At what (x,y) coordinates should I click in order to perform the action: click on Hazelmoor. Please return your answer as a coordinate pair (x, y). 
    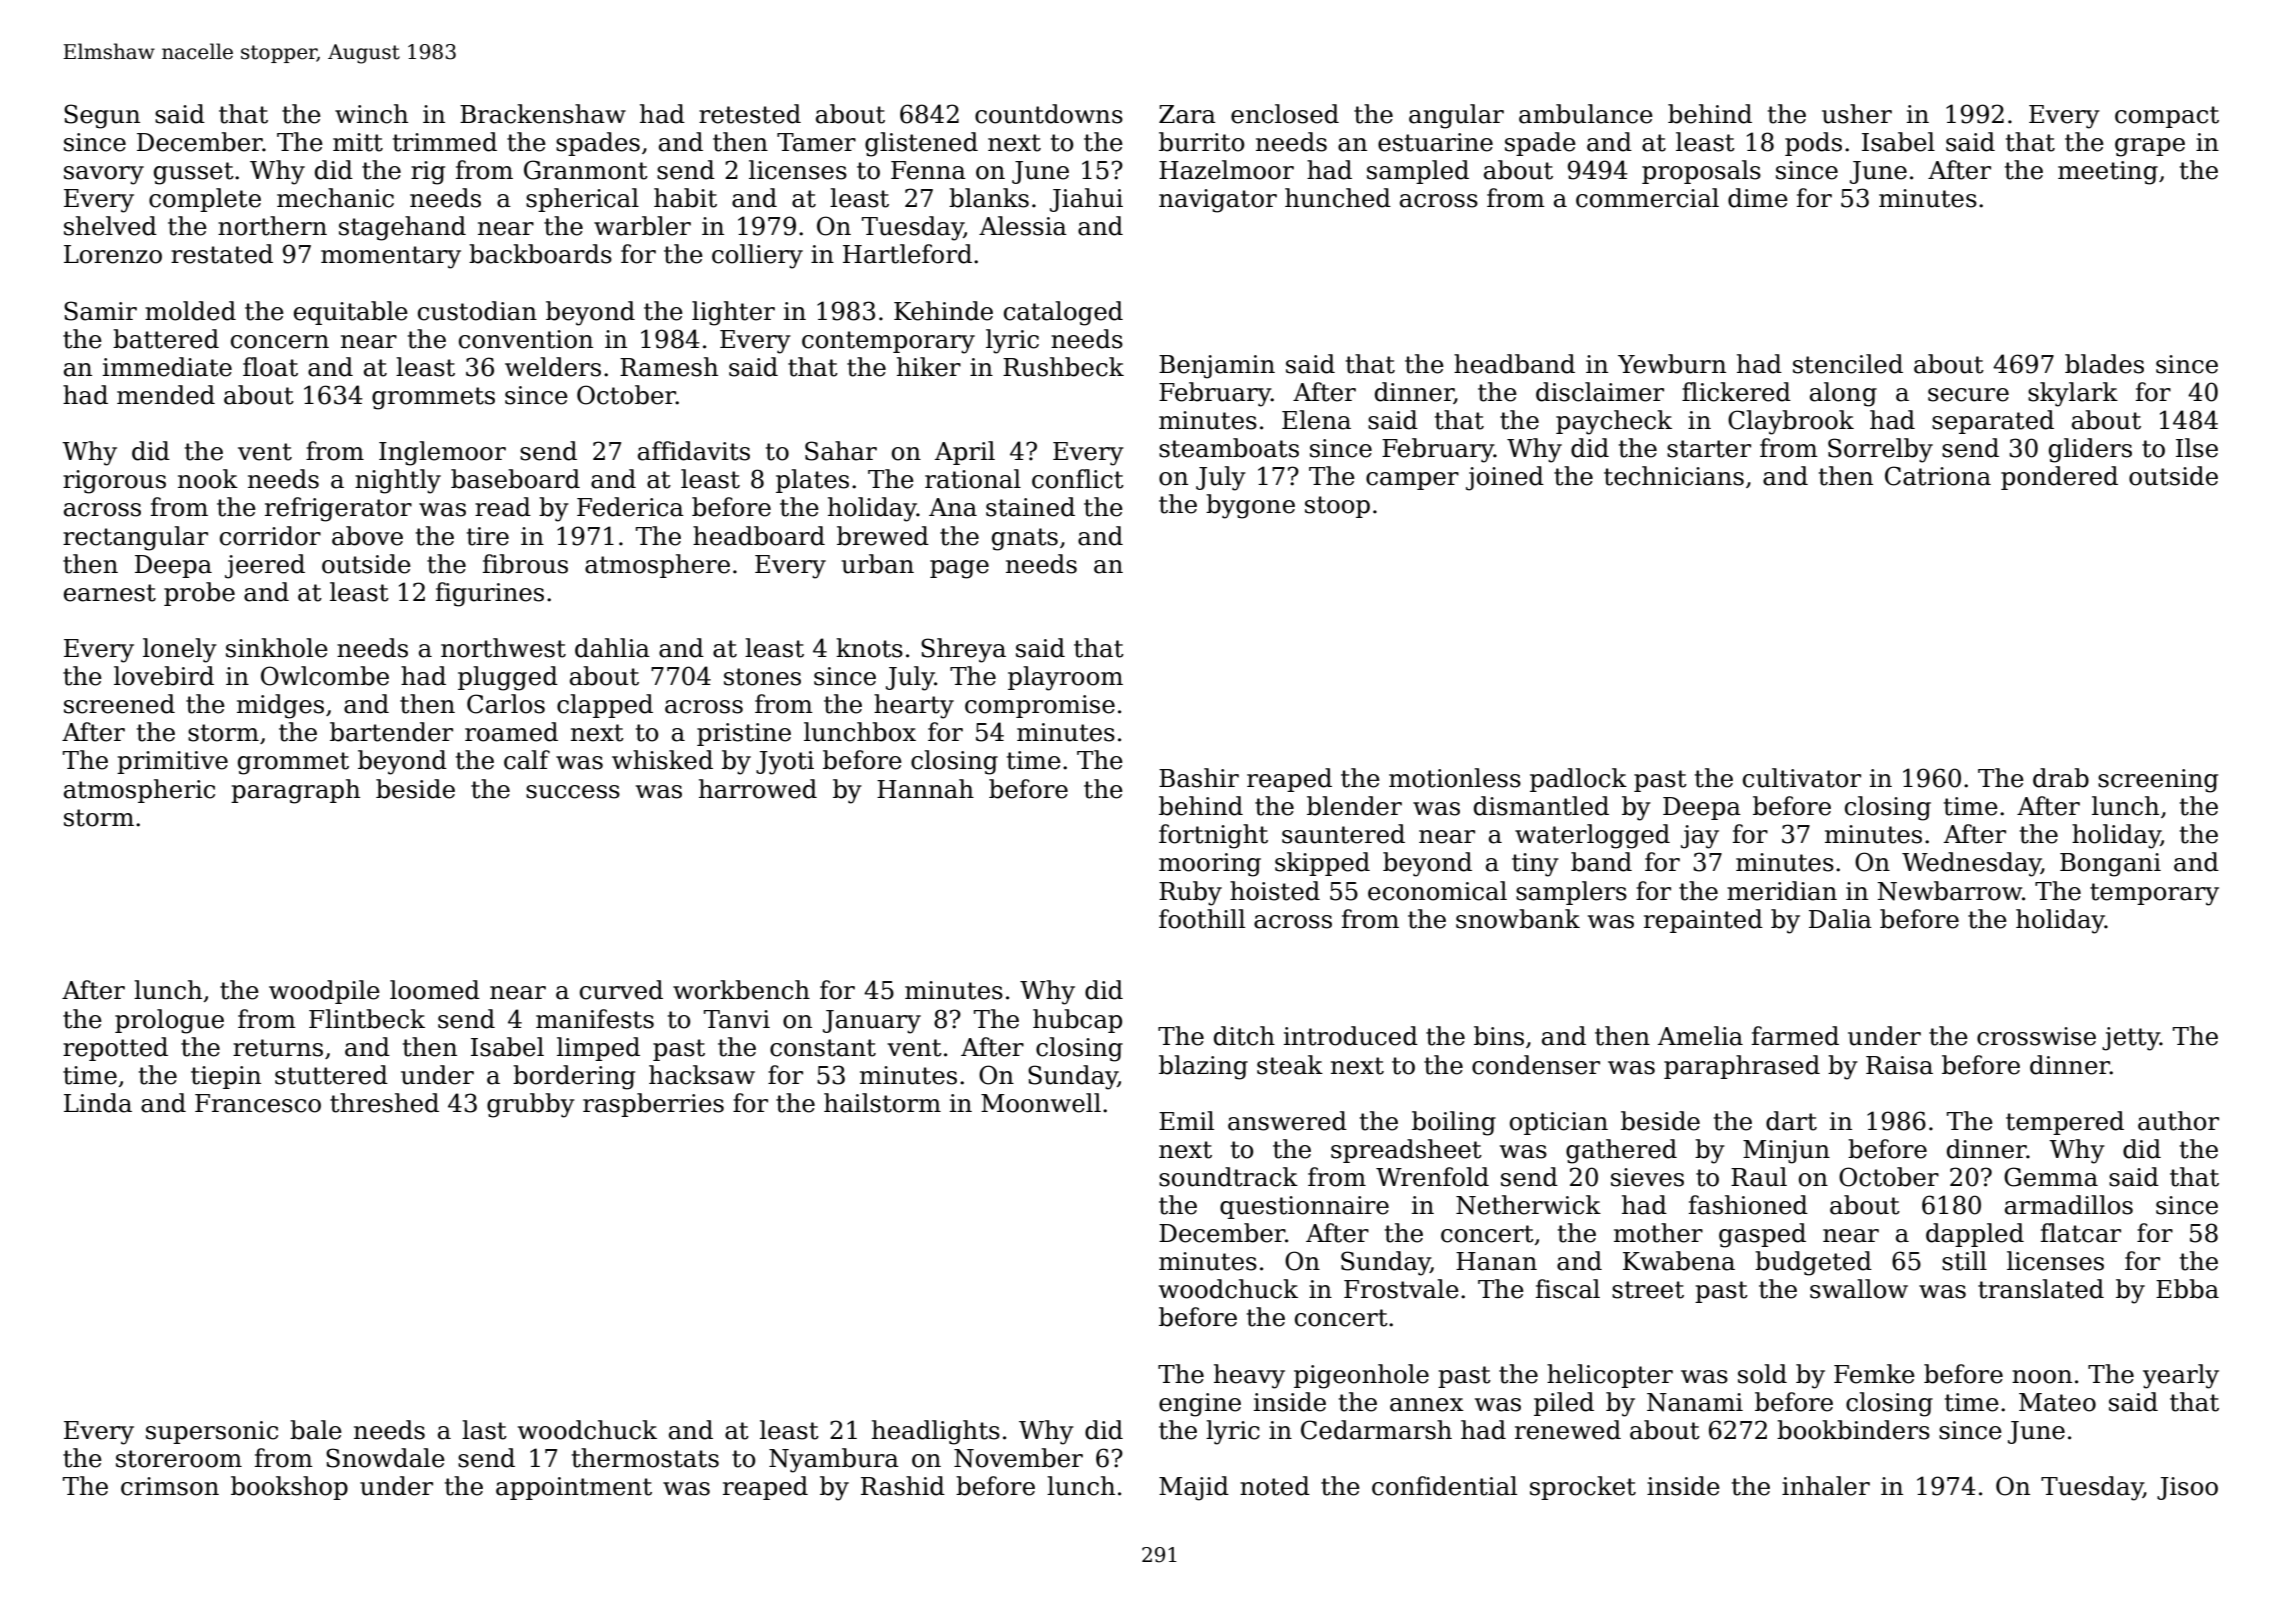
    Looking at the image, I should click on (1226, 170).
